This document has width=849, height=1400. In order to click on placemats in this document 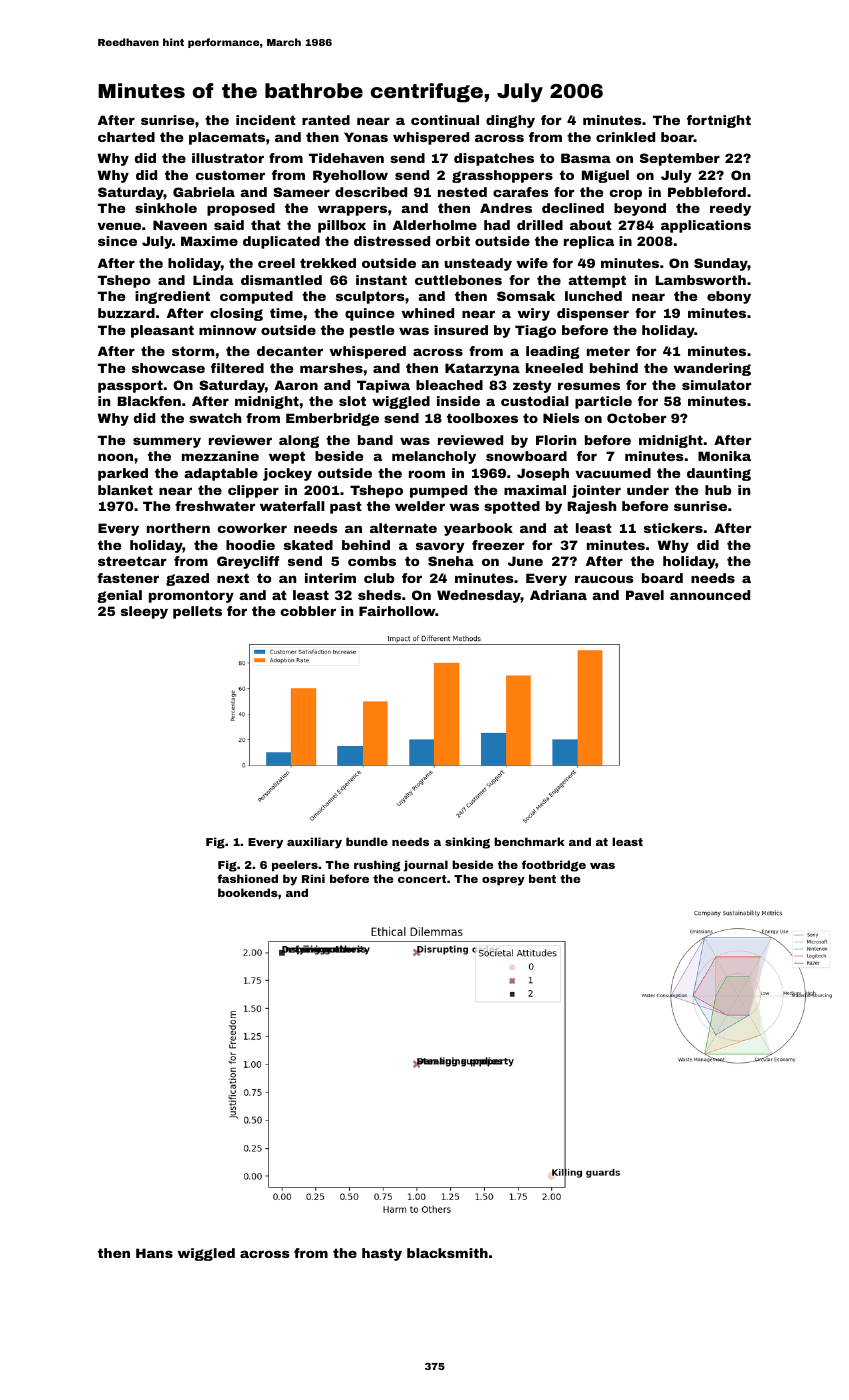, I will do `click(227, 138)`.
